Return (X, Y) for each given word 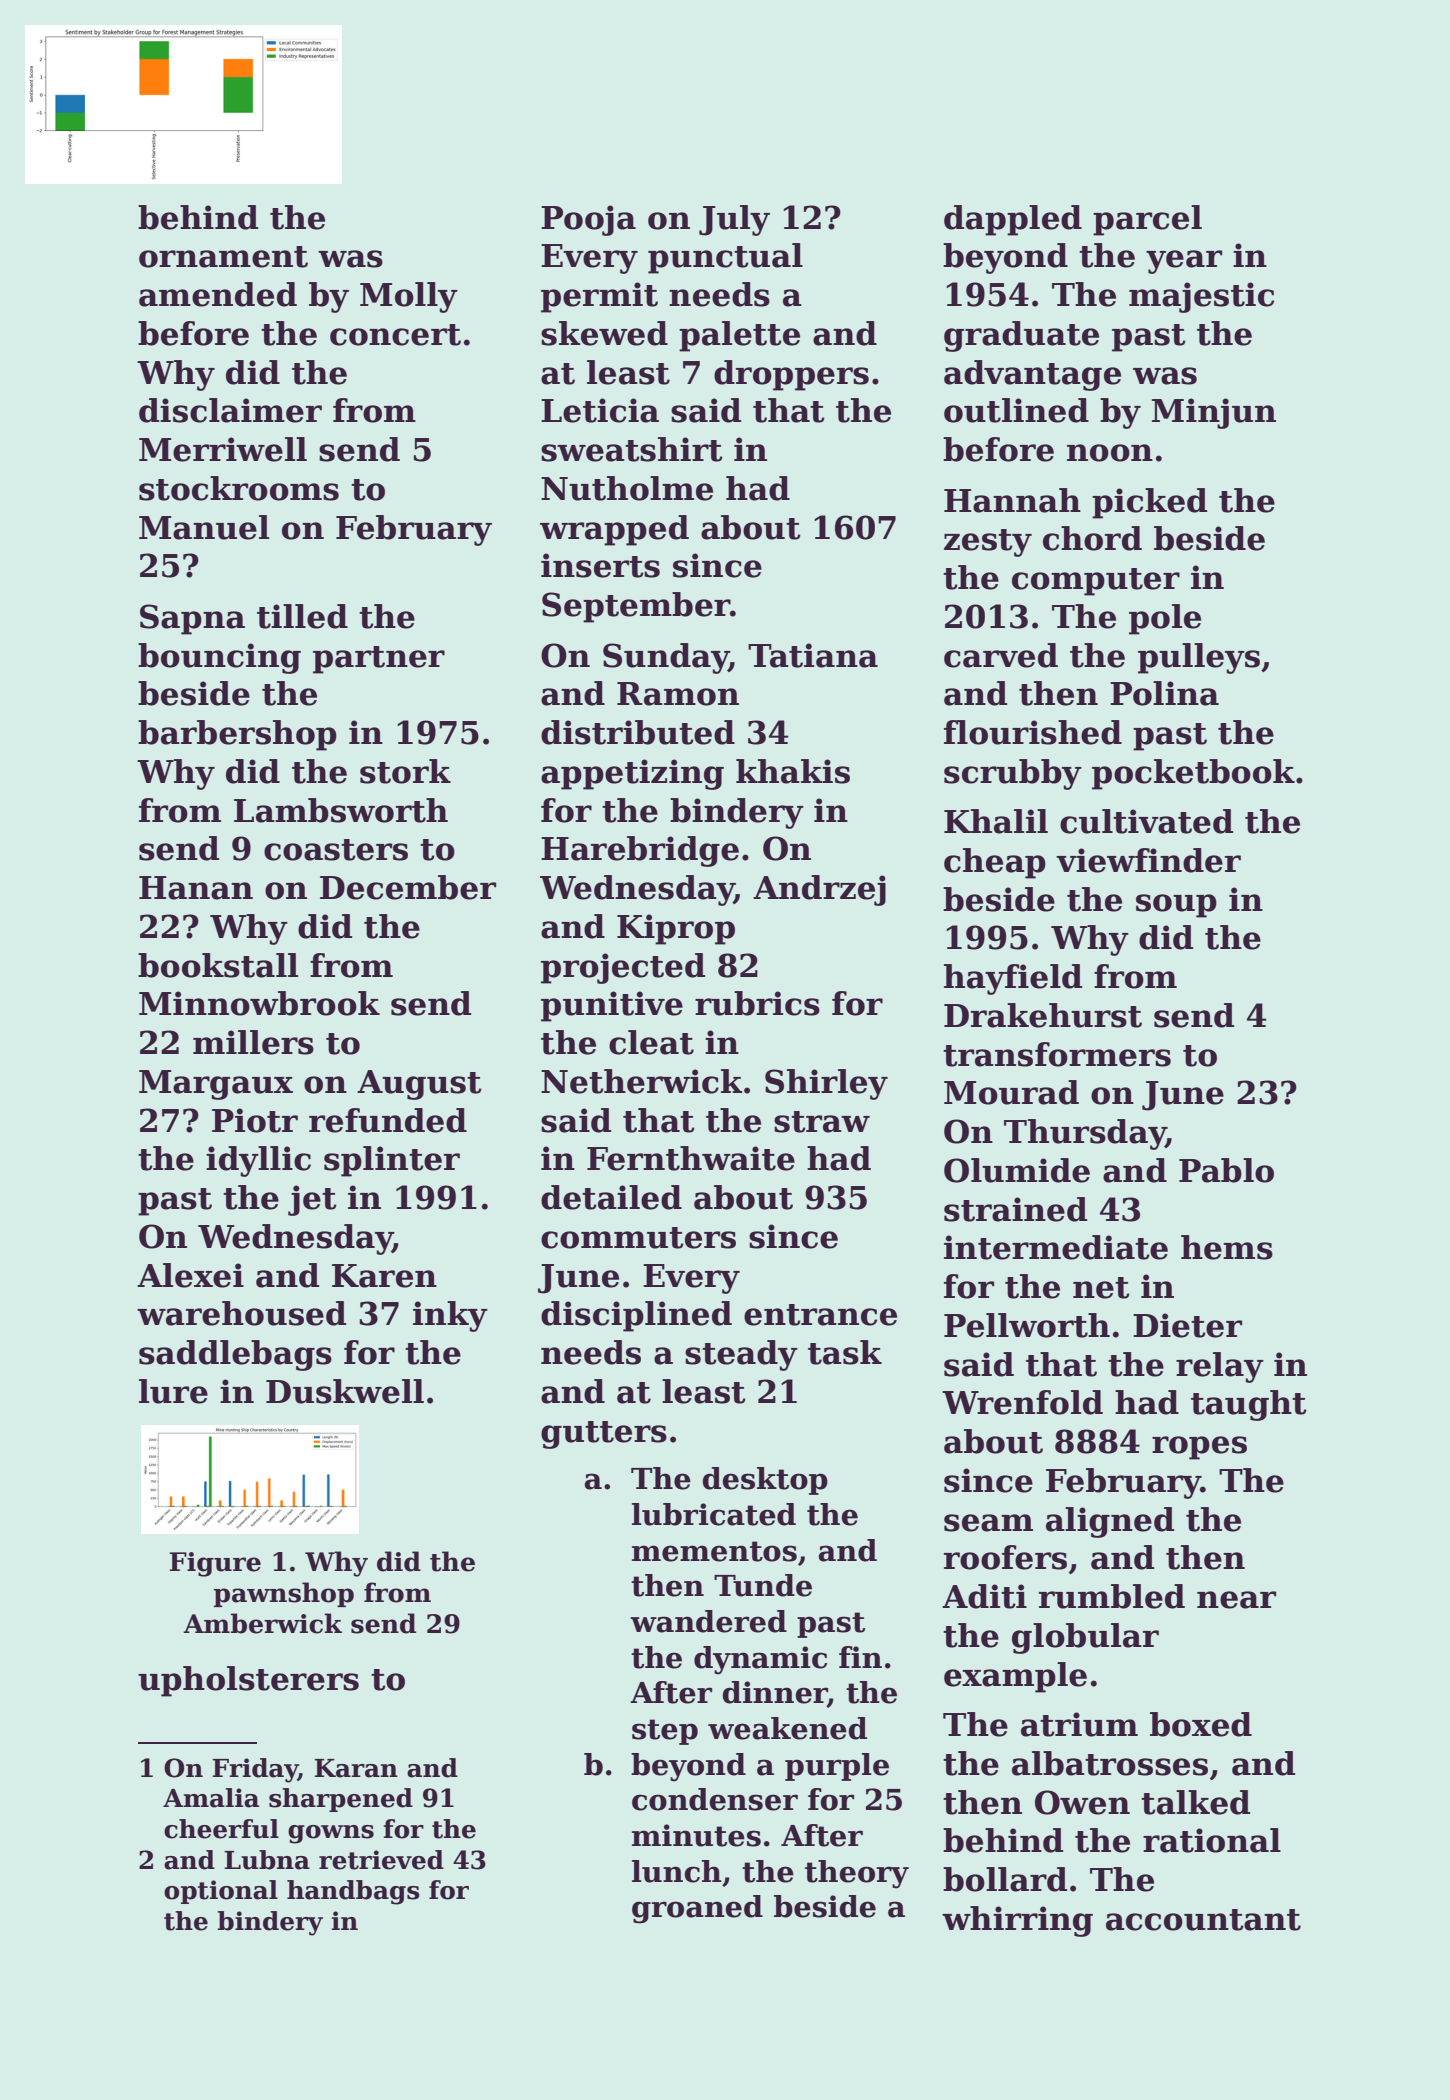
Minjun (1214, 413)
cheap (995, 863)
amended (218, 294)
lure (173, 1391)
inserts (600, 565)
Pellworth (1027, 1325)
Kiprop (676, 929)
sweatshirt (632, 449)
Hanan (196, 888)
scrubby (1013, 774)
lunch (677, 1871)
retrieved (381, 1860)
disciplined (636, 1316)
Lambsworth (341, 810)
